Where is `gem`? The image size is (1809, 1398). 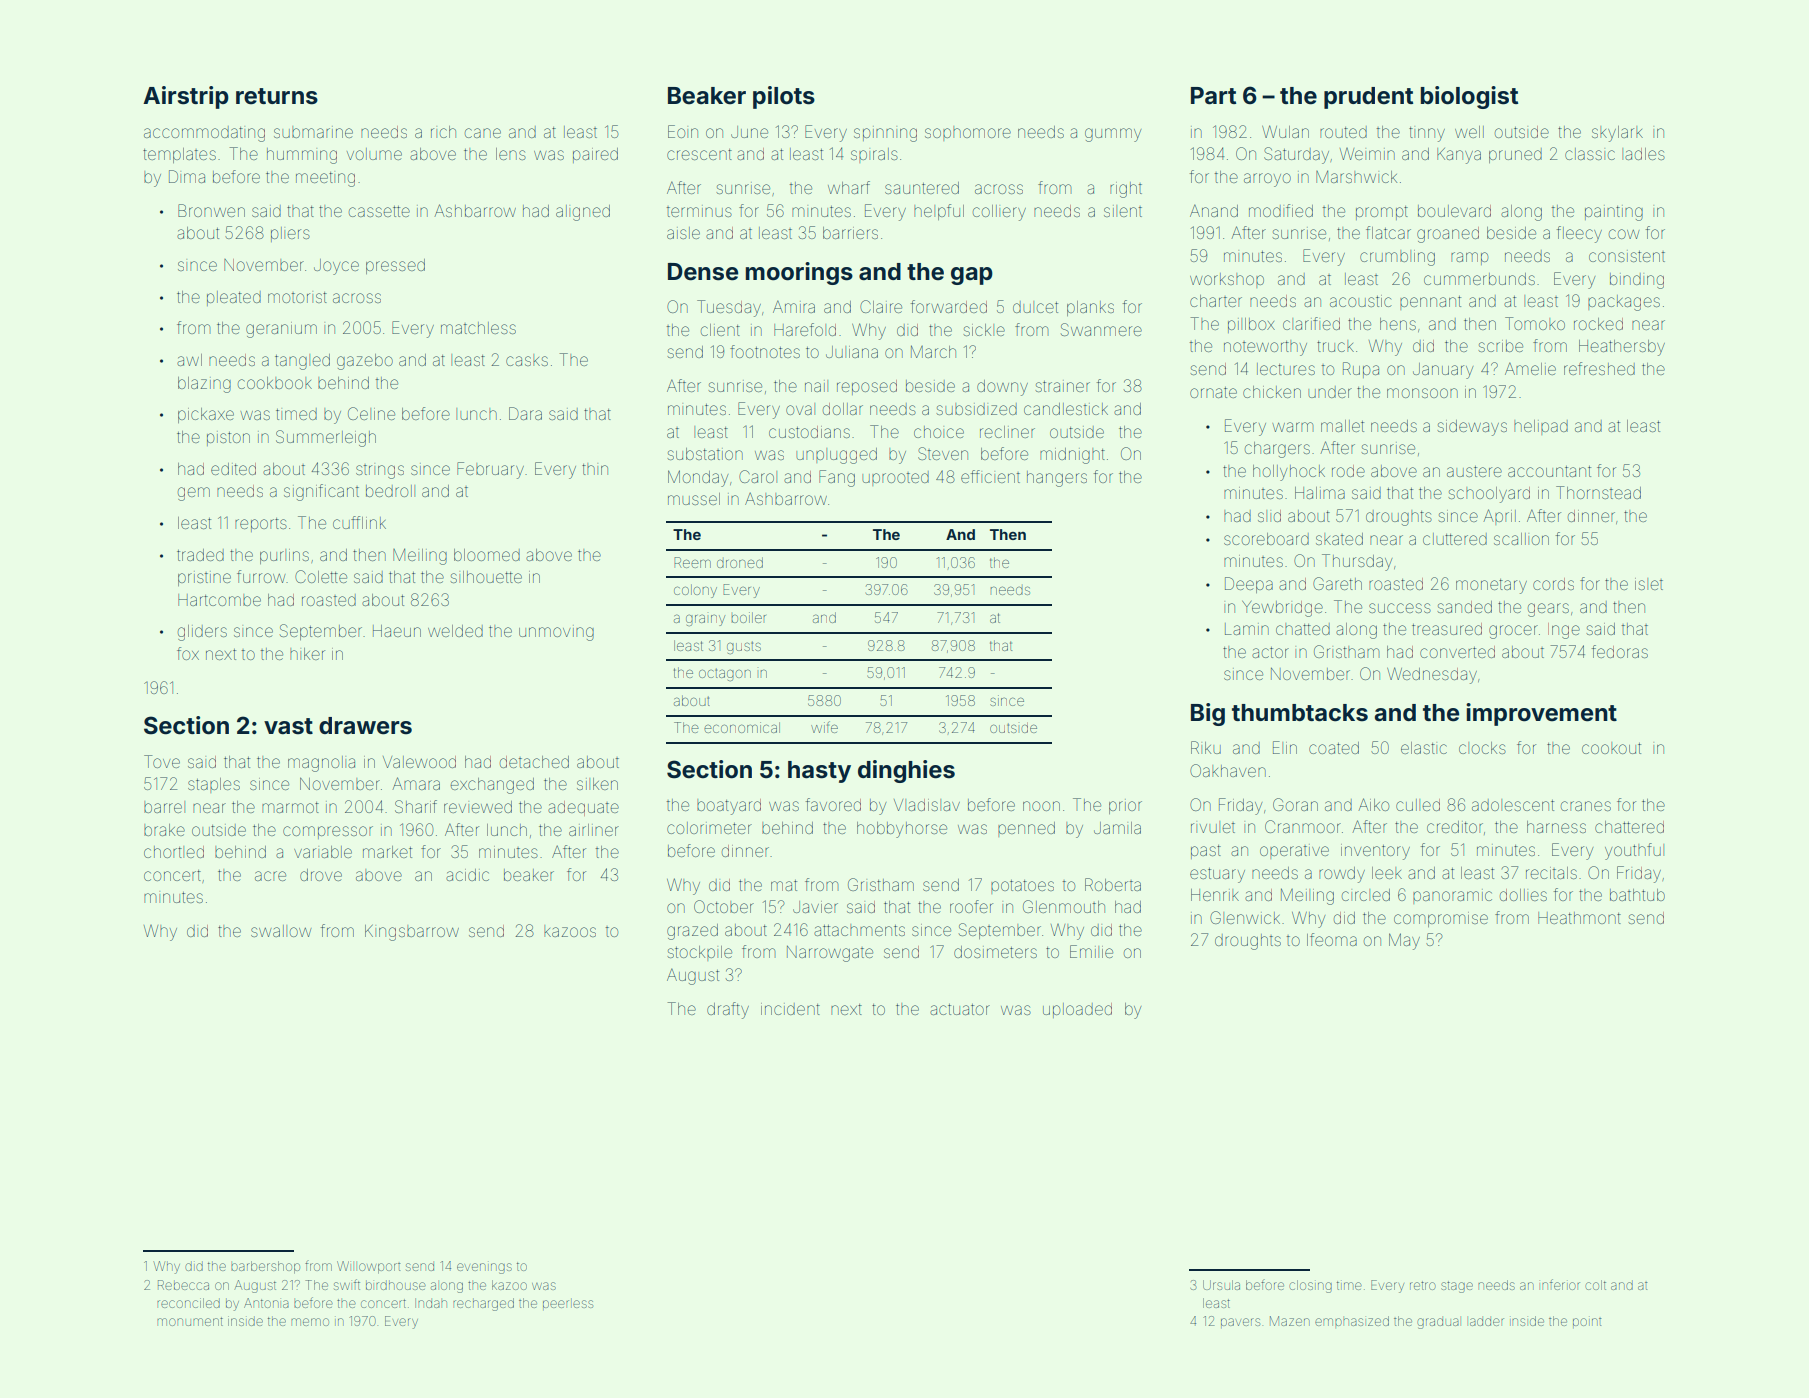
gem is located at coordinates (194, 494).
